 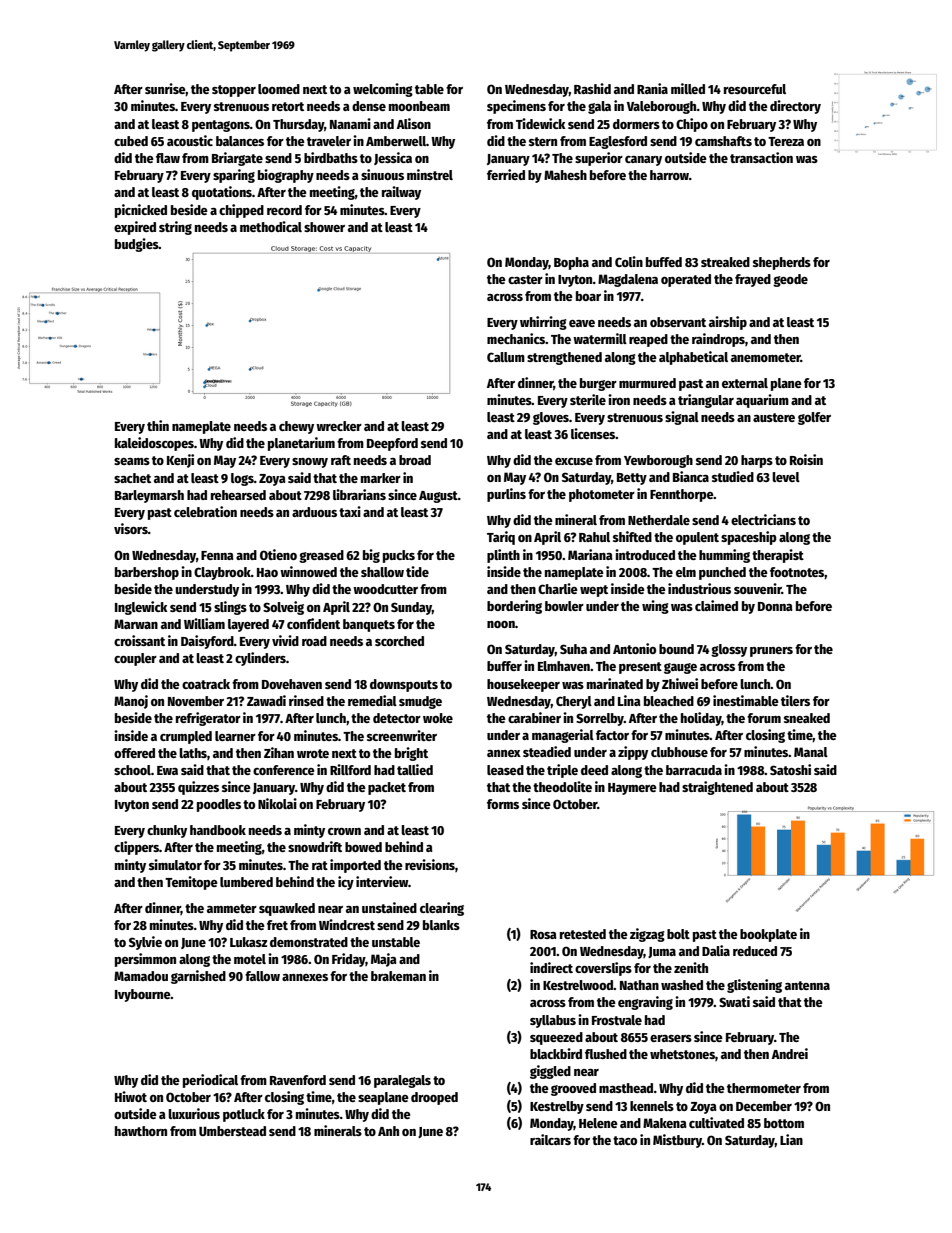 I want to click on footnotes, so click(x=797, y=573).
